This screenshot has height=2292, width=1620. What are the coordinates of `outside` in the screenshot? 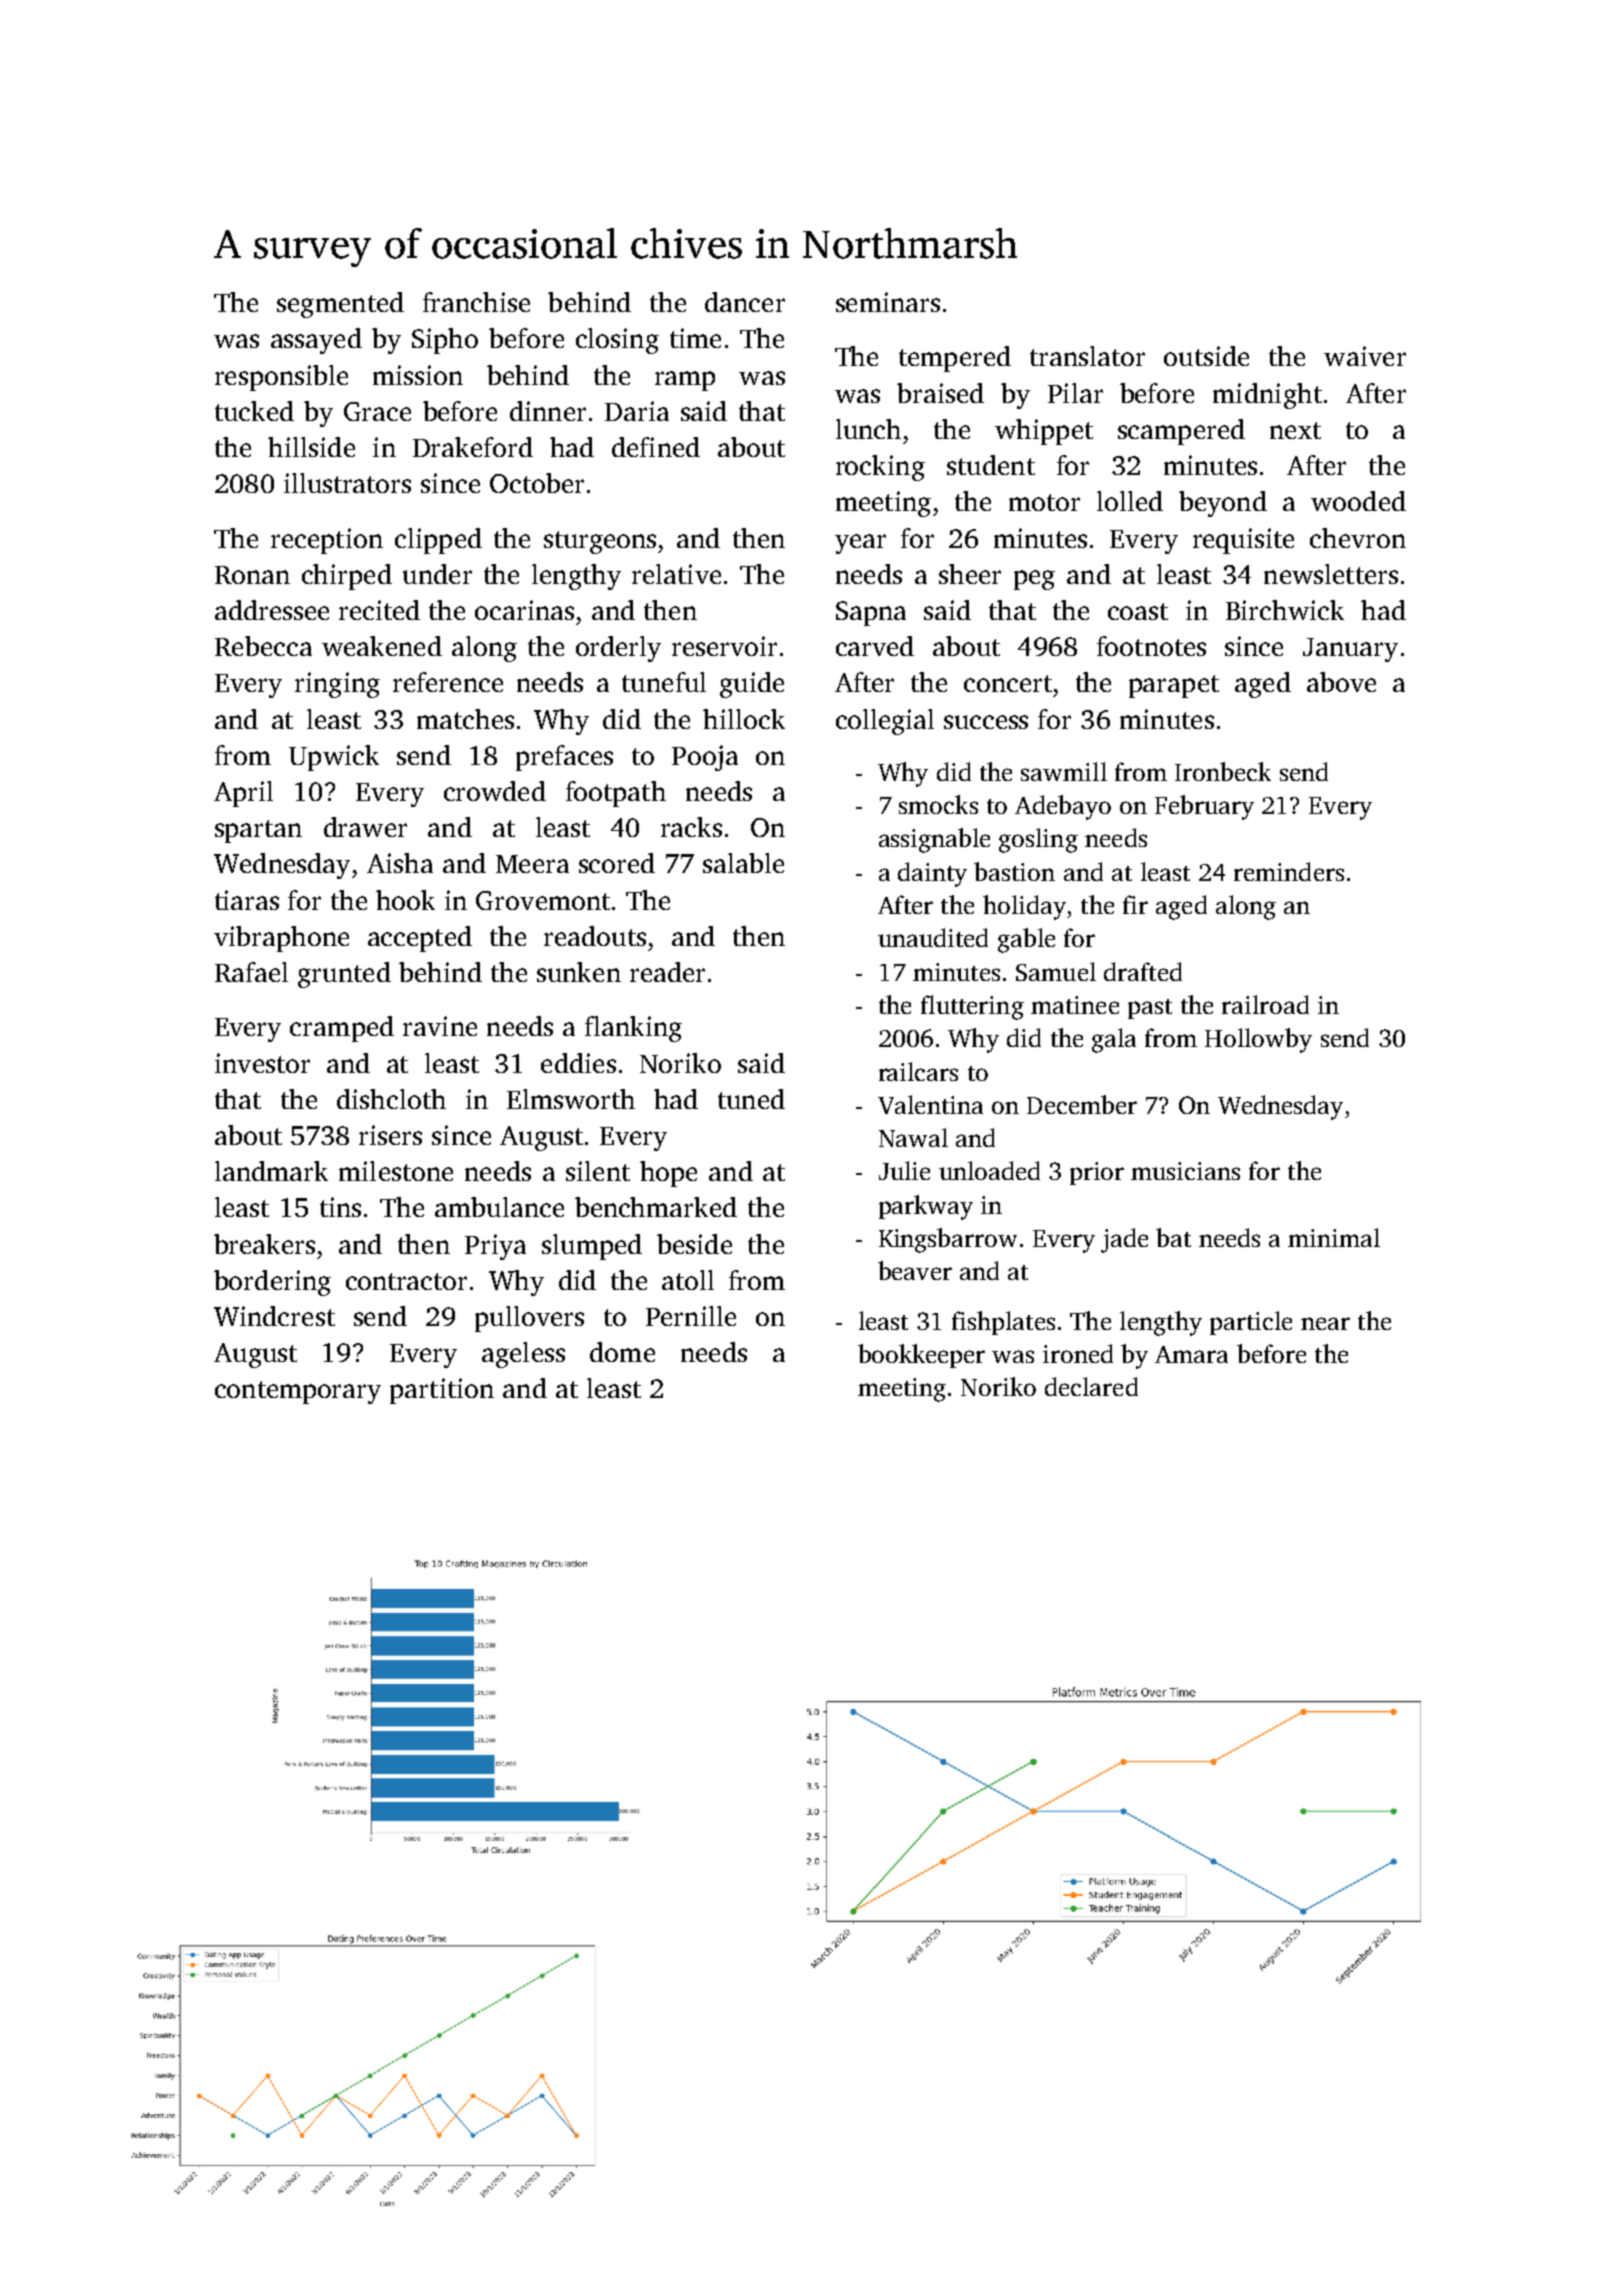 It's located at (1206, 356).
